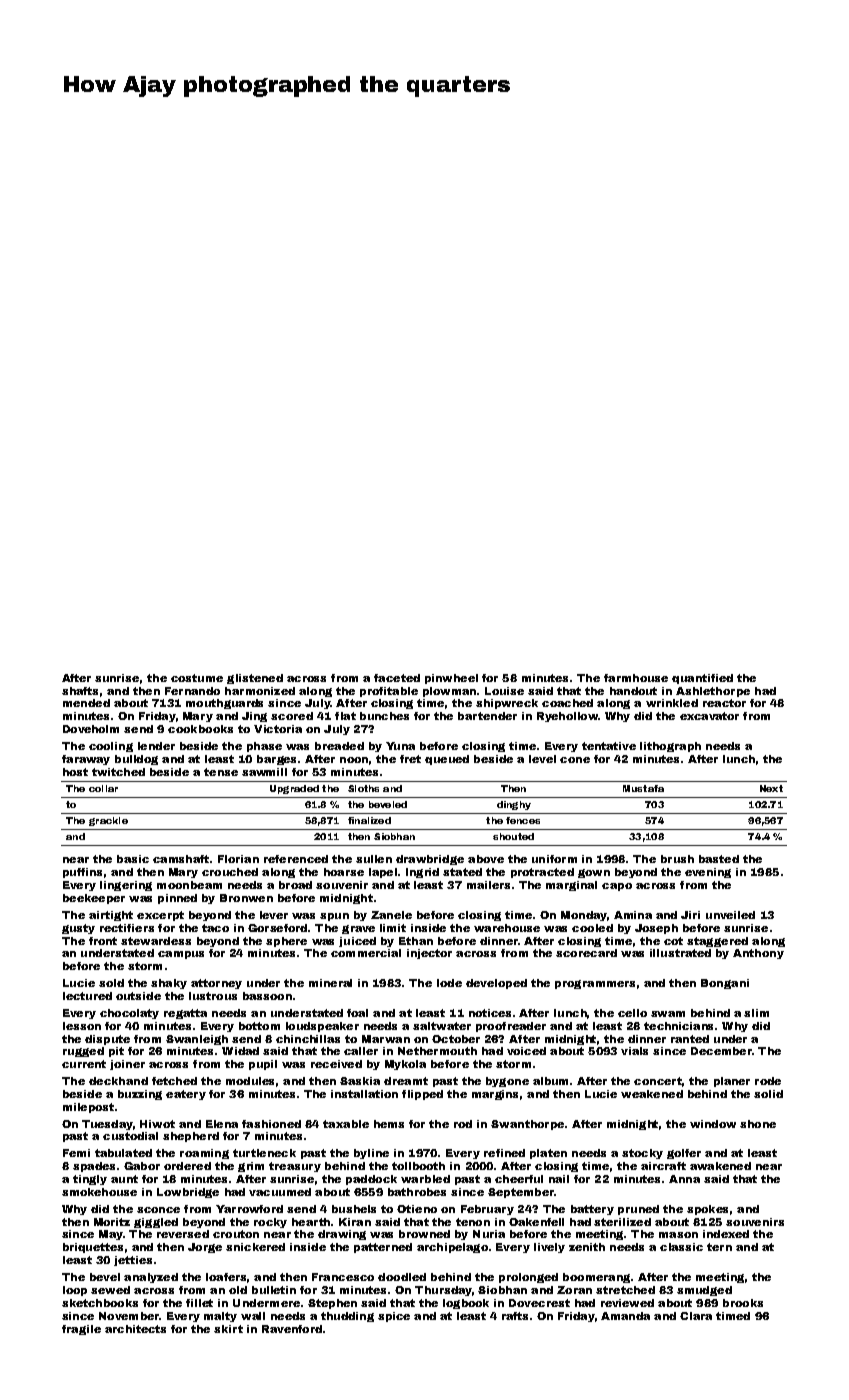 The height and width of the screenshot is (1400, 849). Describe the element at coordinates (108, 821) in the screenshot. I see `grackle` at that location.
